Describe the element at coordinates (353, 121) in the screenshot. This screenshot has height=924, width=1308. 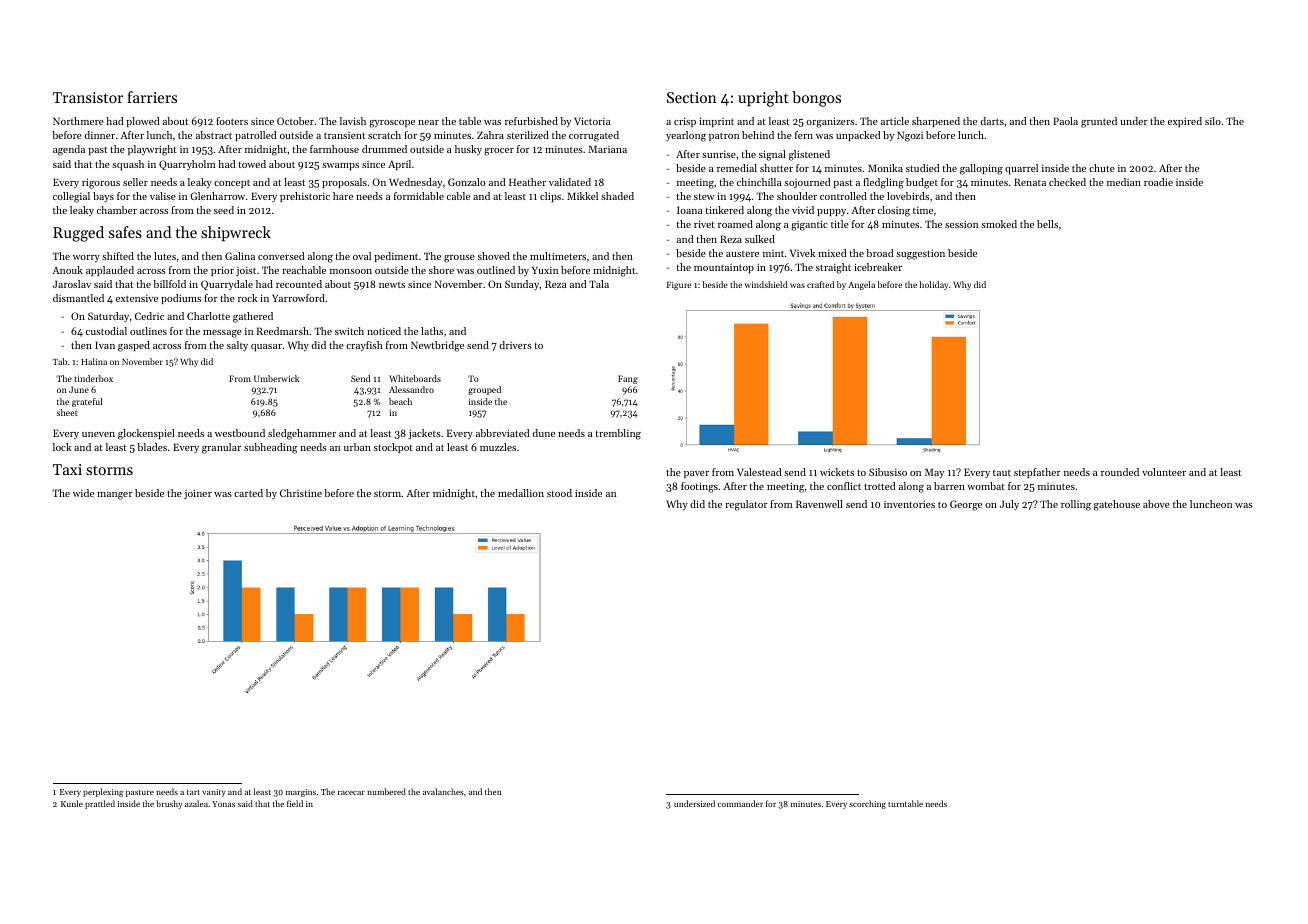
I see `lavish` at that location.
